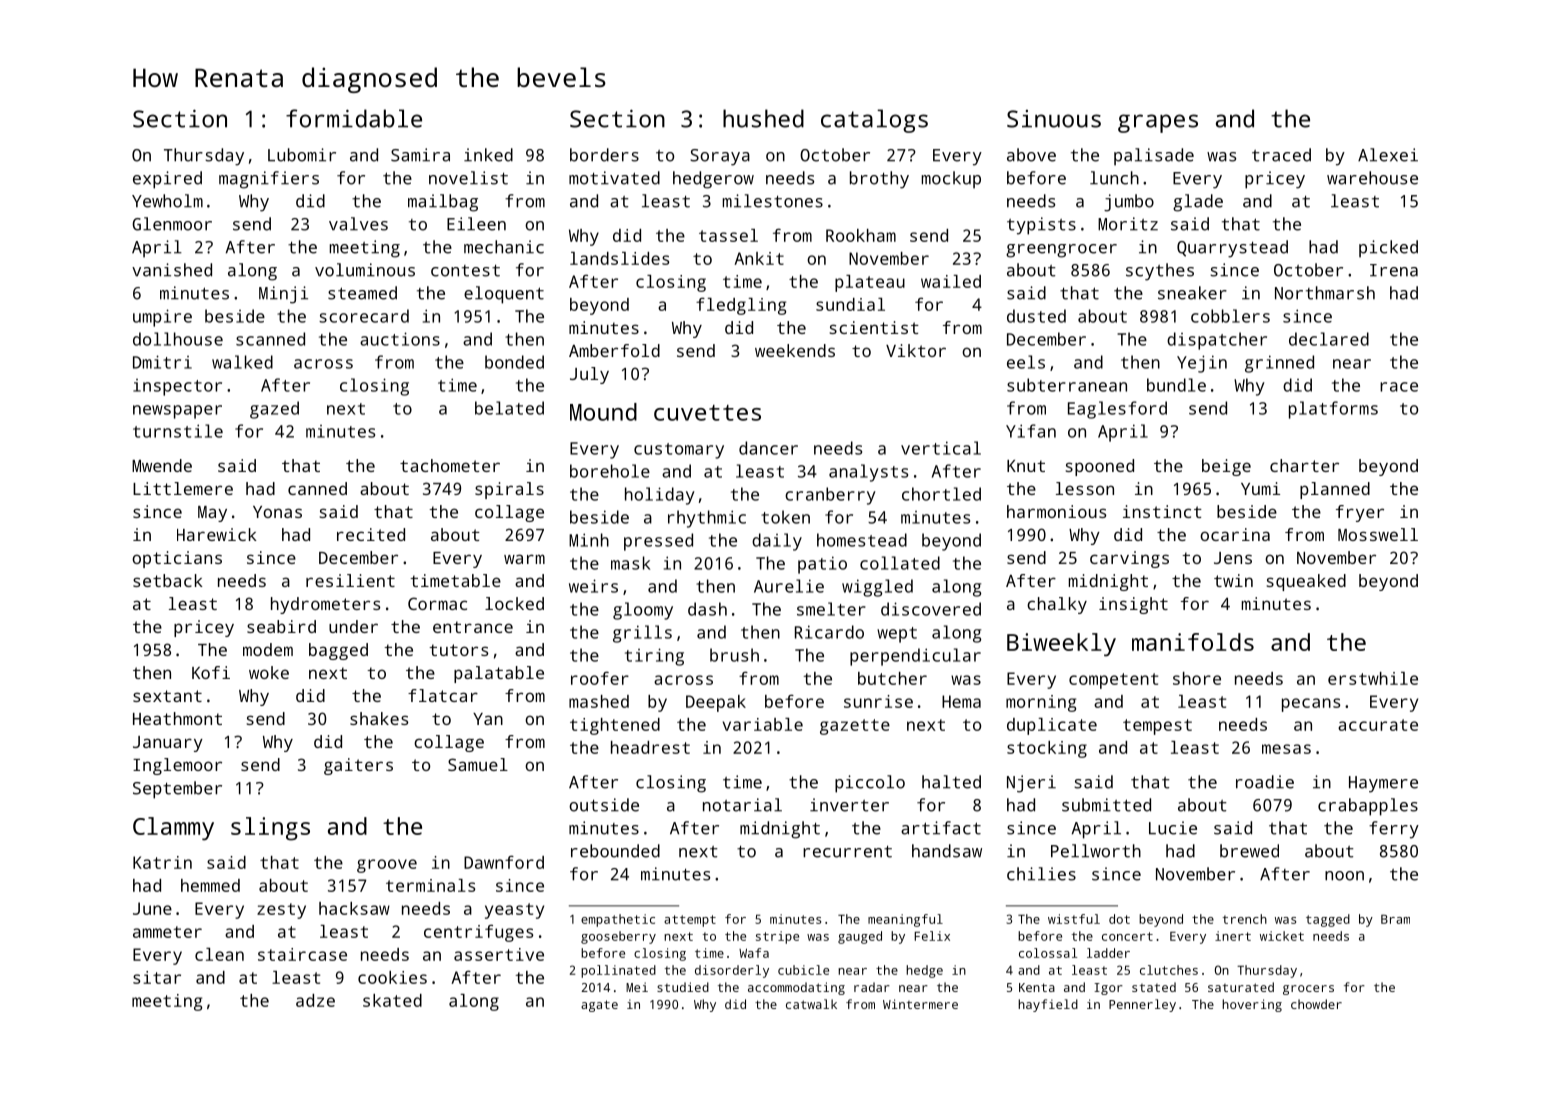  I want to click on groove, so click(387, 866).
